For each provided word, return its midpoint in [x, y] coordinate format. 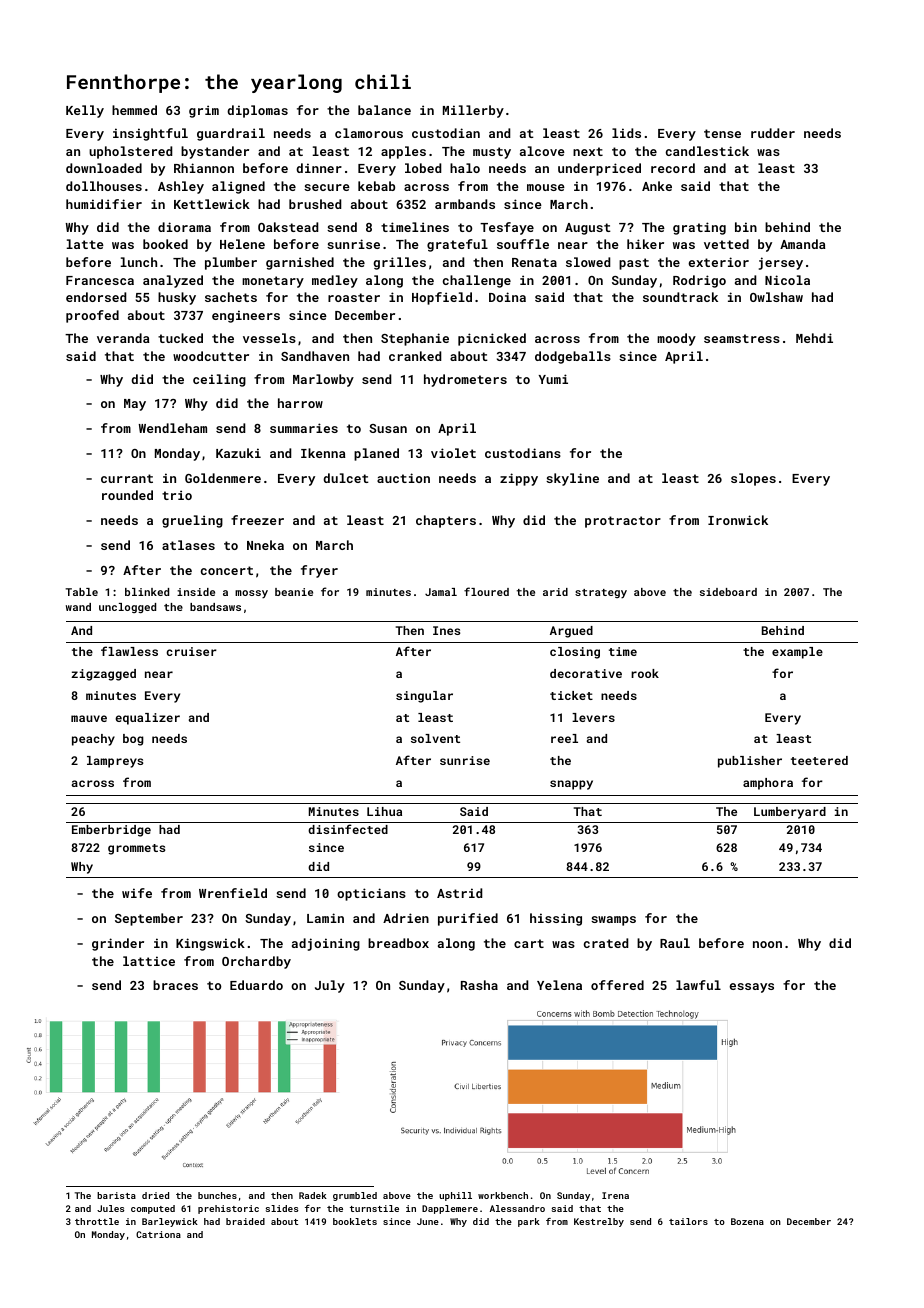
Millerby [473, 111]
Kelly [85, 111]
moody [676, 339]
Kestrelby [599, 1222]
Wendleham [173, 428]
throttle [97, 1221]
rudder [773, 133]
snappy [571, 785]
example [797, 653]
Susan [388, 428]
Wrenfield [233, 893]
